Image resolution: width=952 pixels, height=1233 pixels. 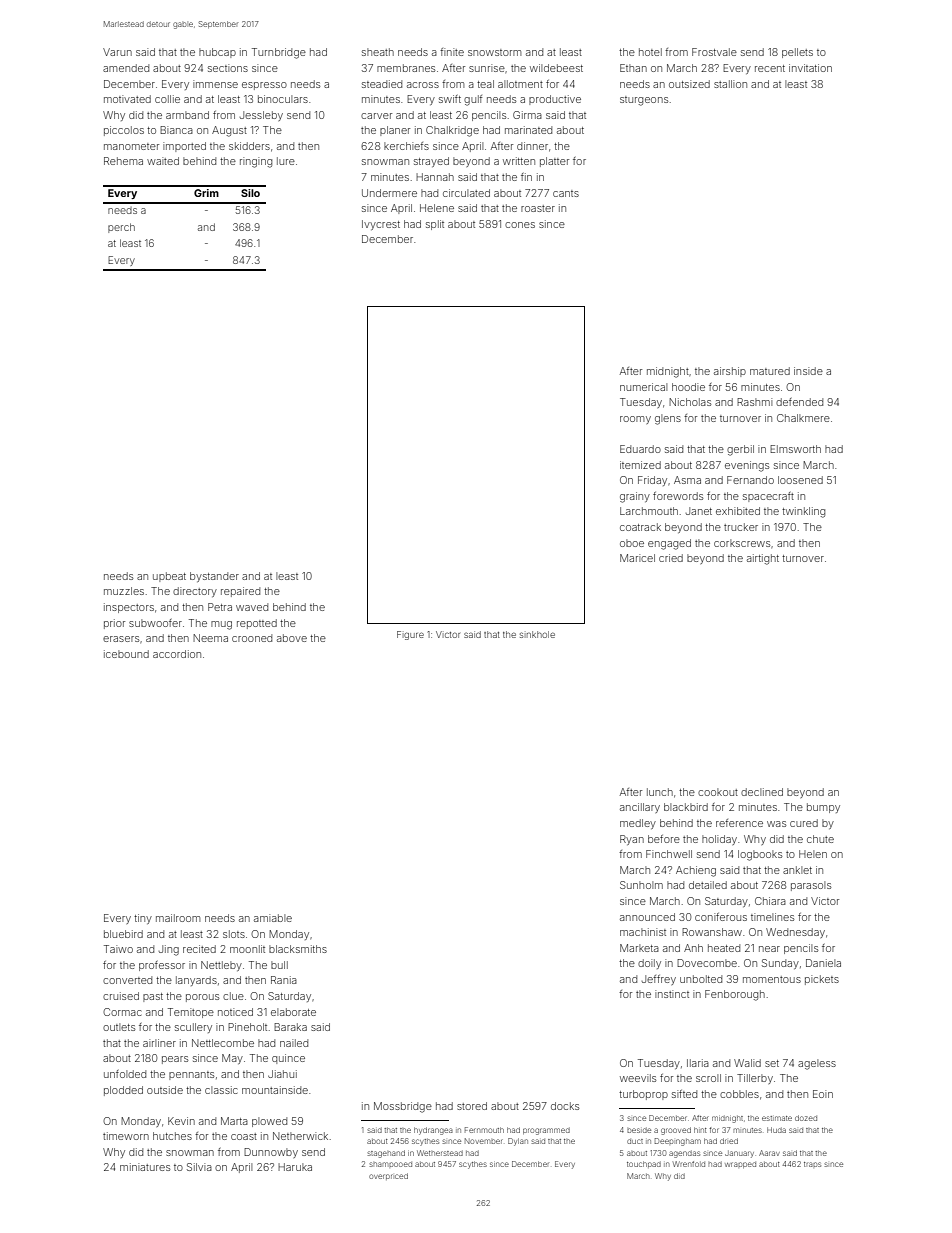 What do you see at coordinates (795, 449) in the page?
I see `Elmsworth` at bounding box center [795, 449].
